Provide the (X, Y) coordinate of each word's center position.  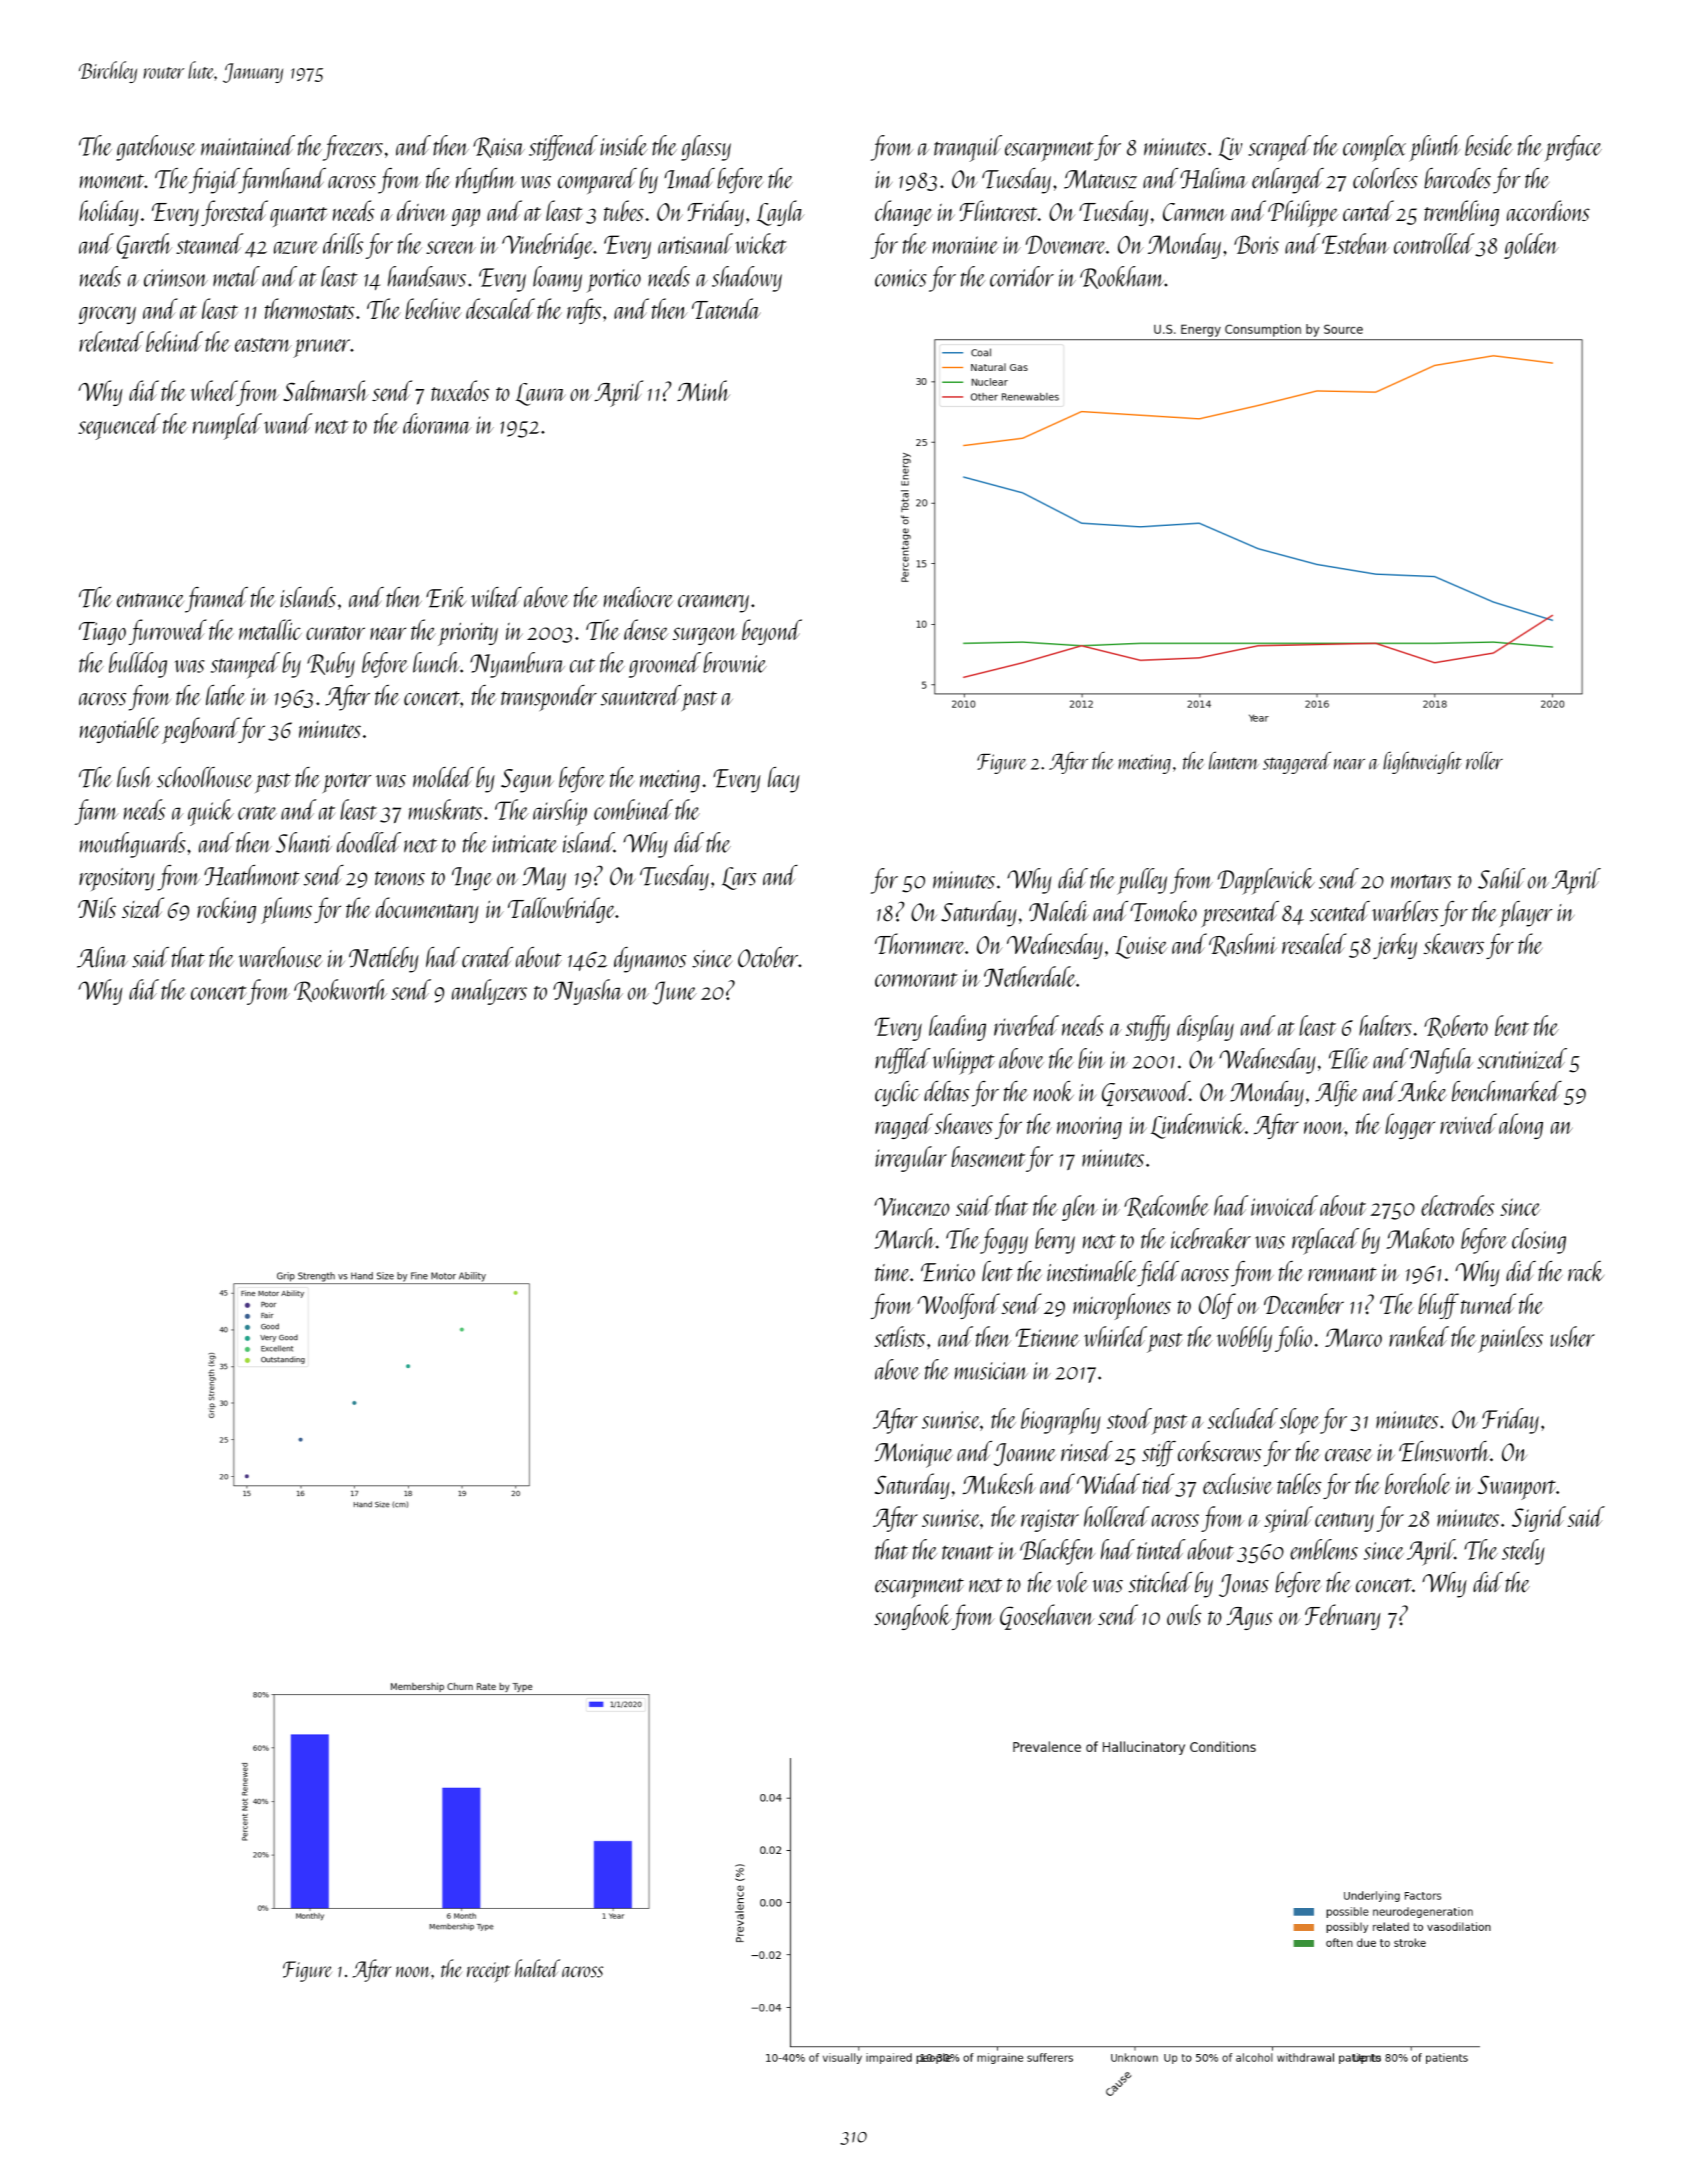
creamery (713, 604)
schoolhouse (204, 777)
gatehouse (156, 148)
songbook (913, 1617)
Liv (1230, 148)
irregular (911, 1159)
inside (624, 145)
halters (1385, 1025)
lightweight (1422, 762)
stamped (245, 665)
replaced (1325, 1241)
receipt (489, 1972)
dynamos (650, 960)
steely (1523, 1552)
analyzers (489, 992)
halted (537, 1968)
